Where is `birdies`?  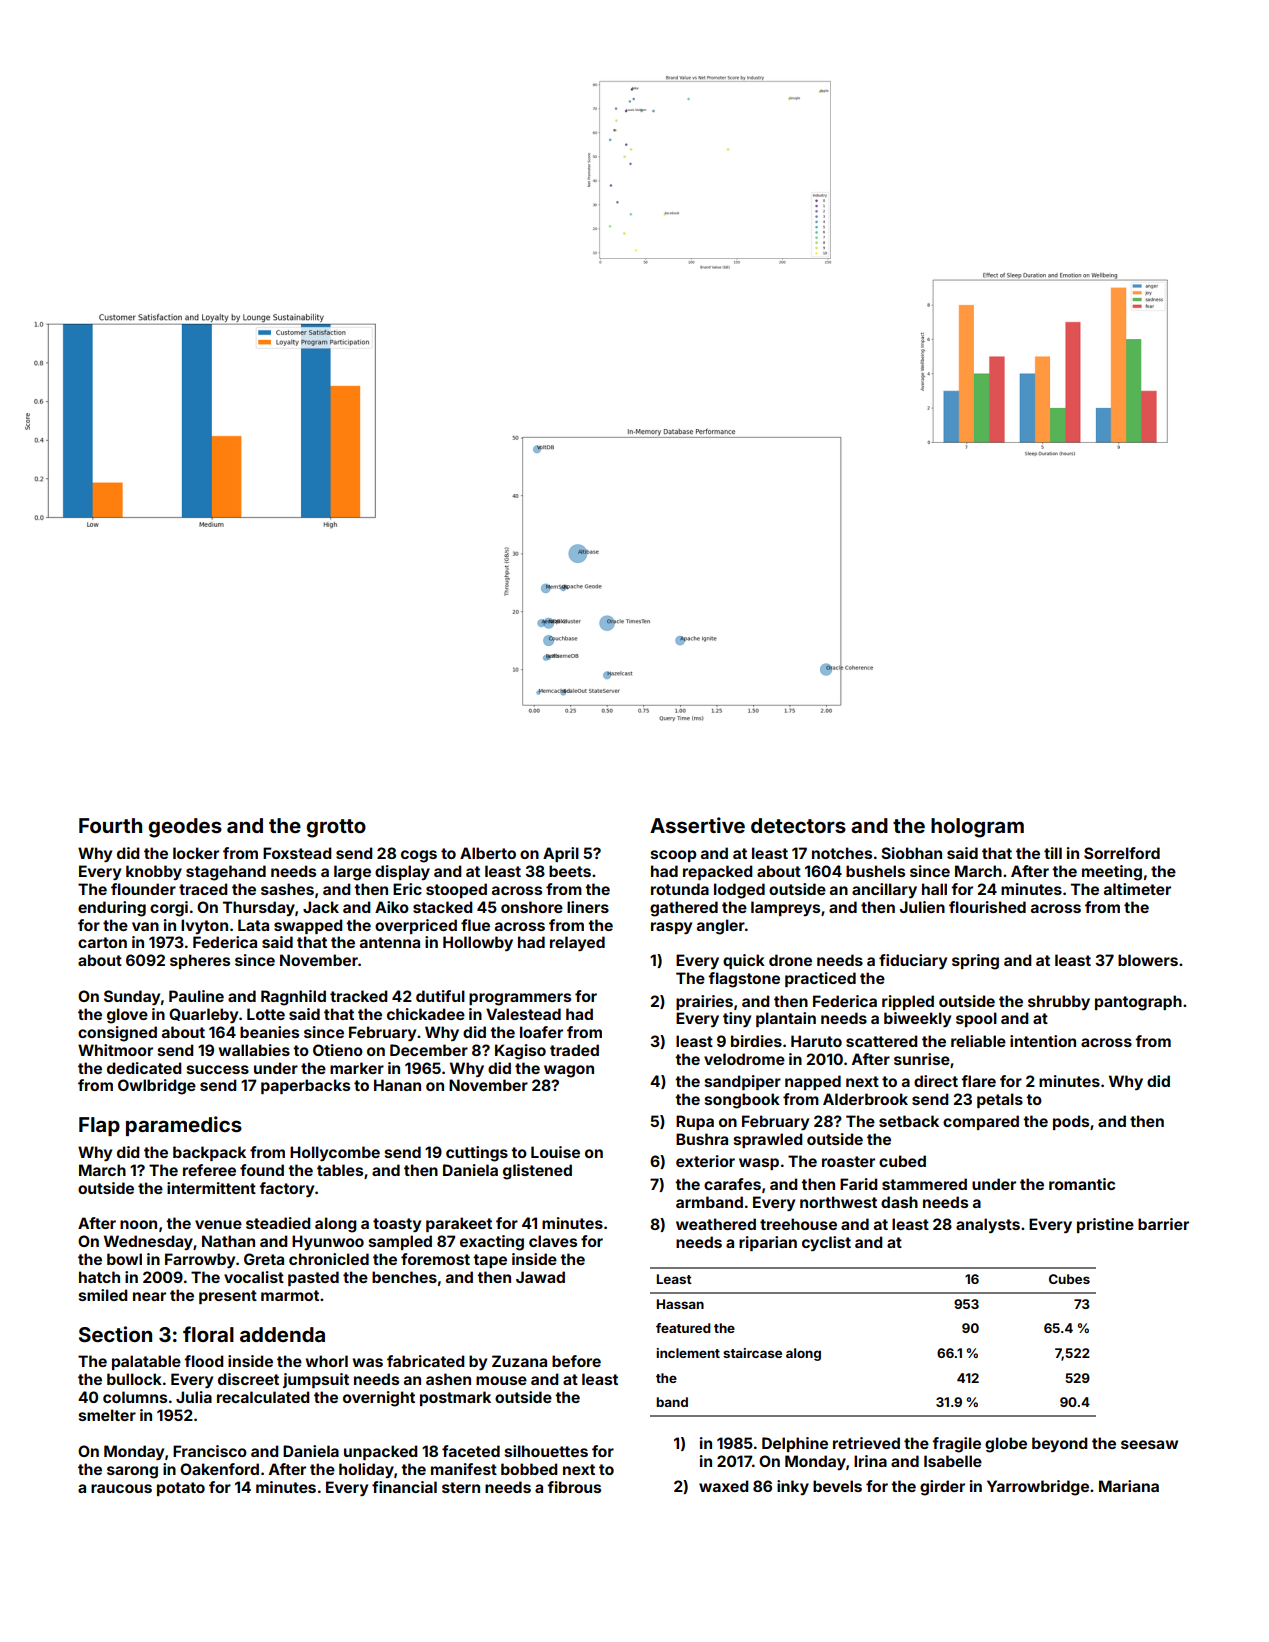 birdies is located at coordinates (756, 1041).
